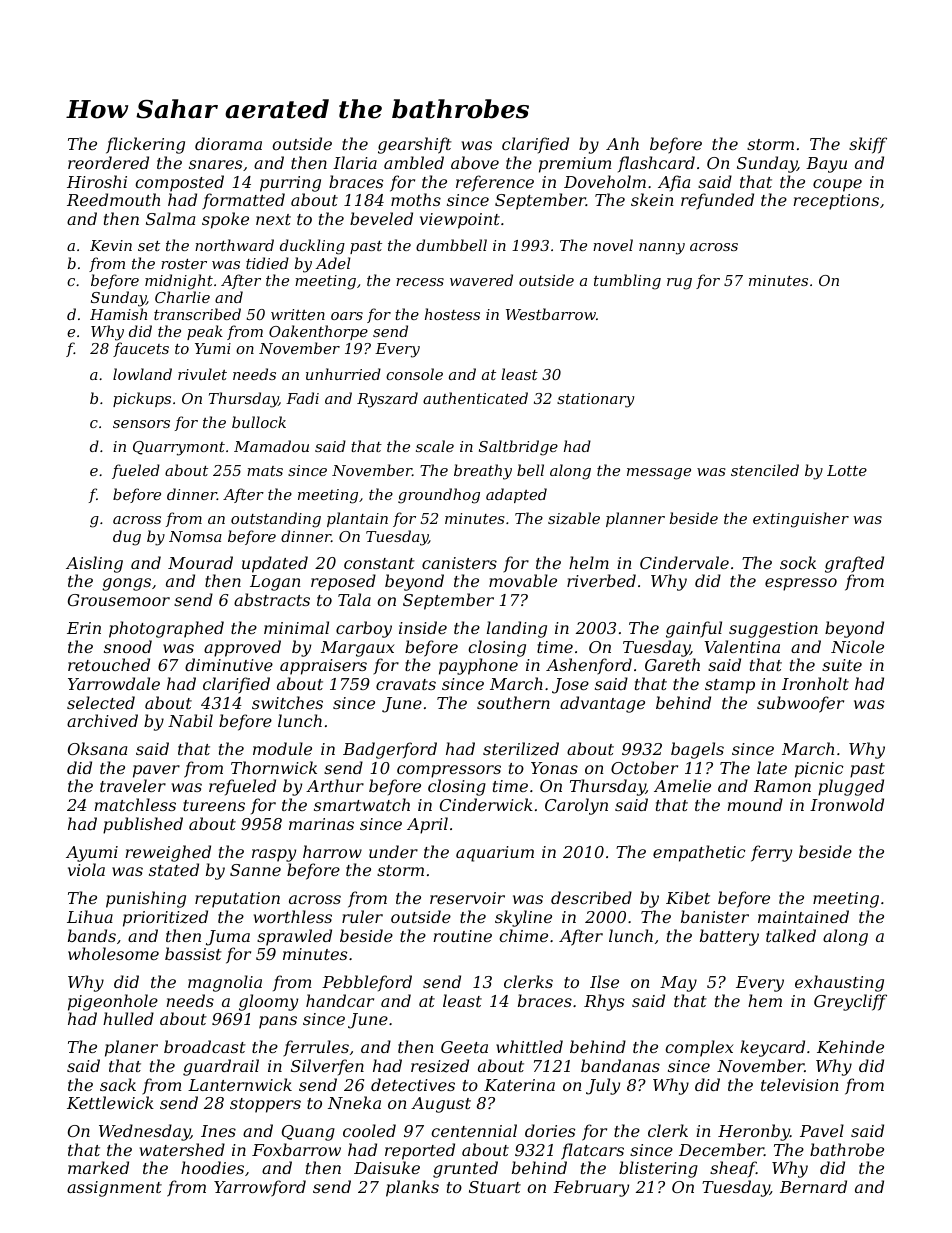 The image size is (952, 1233). Describe the element at coordinates (393, 851) in the page. I see `under` at that location.
